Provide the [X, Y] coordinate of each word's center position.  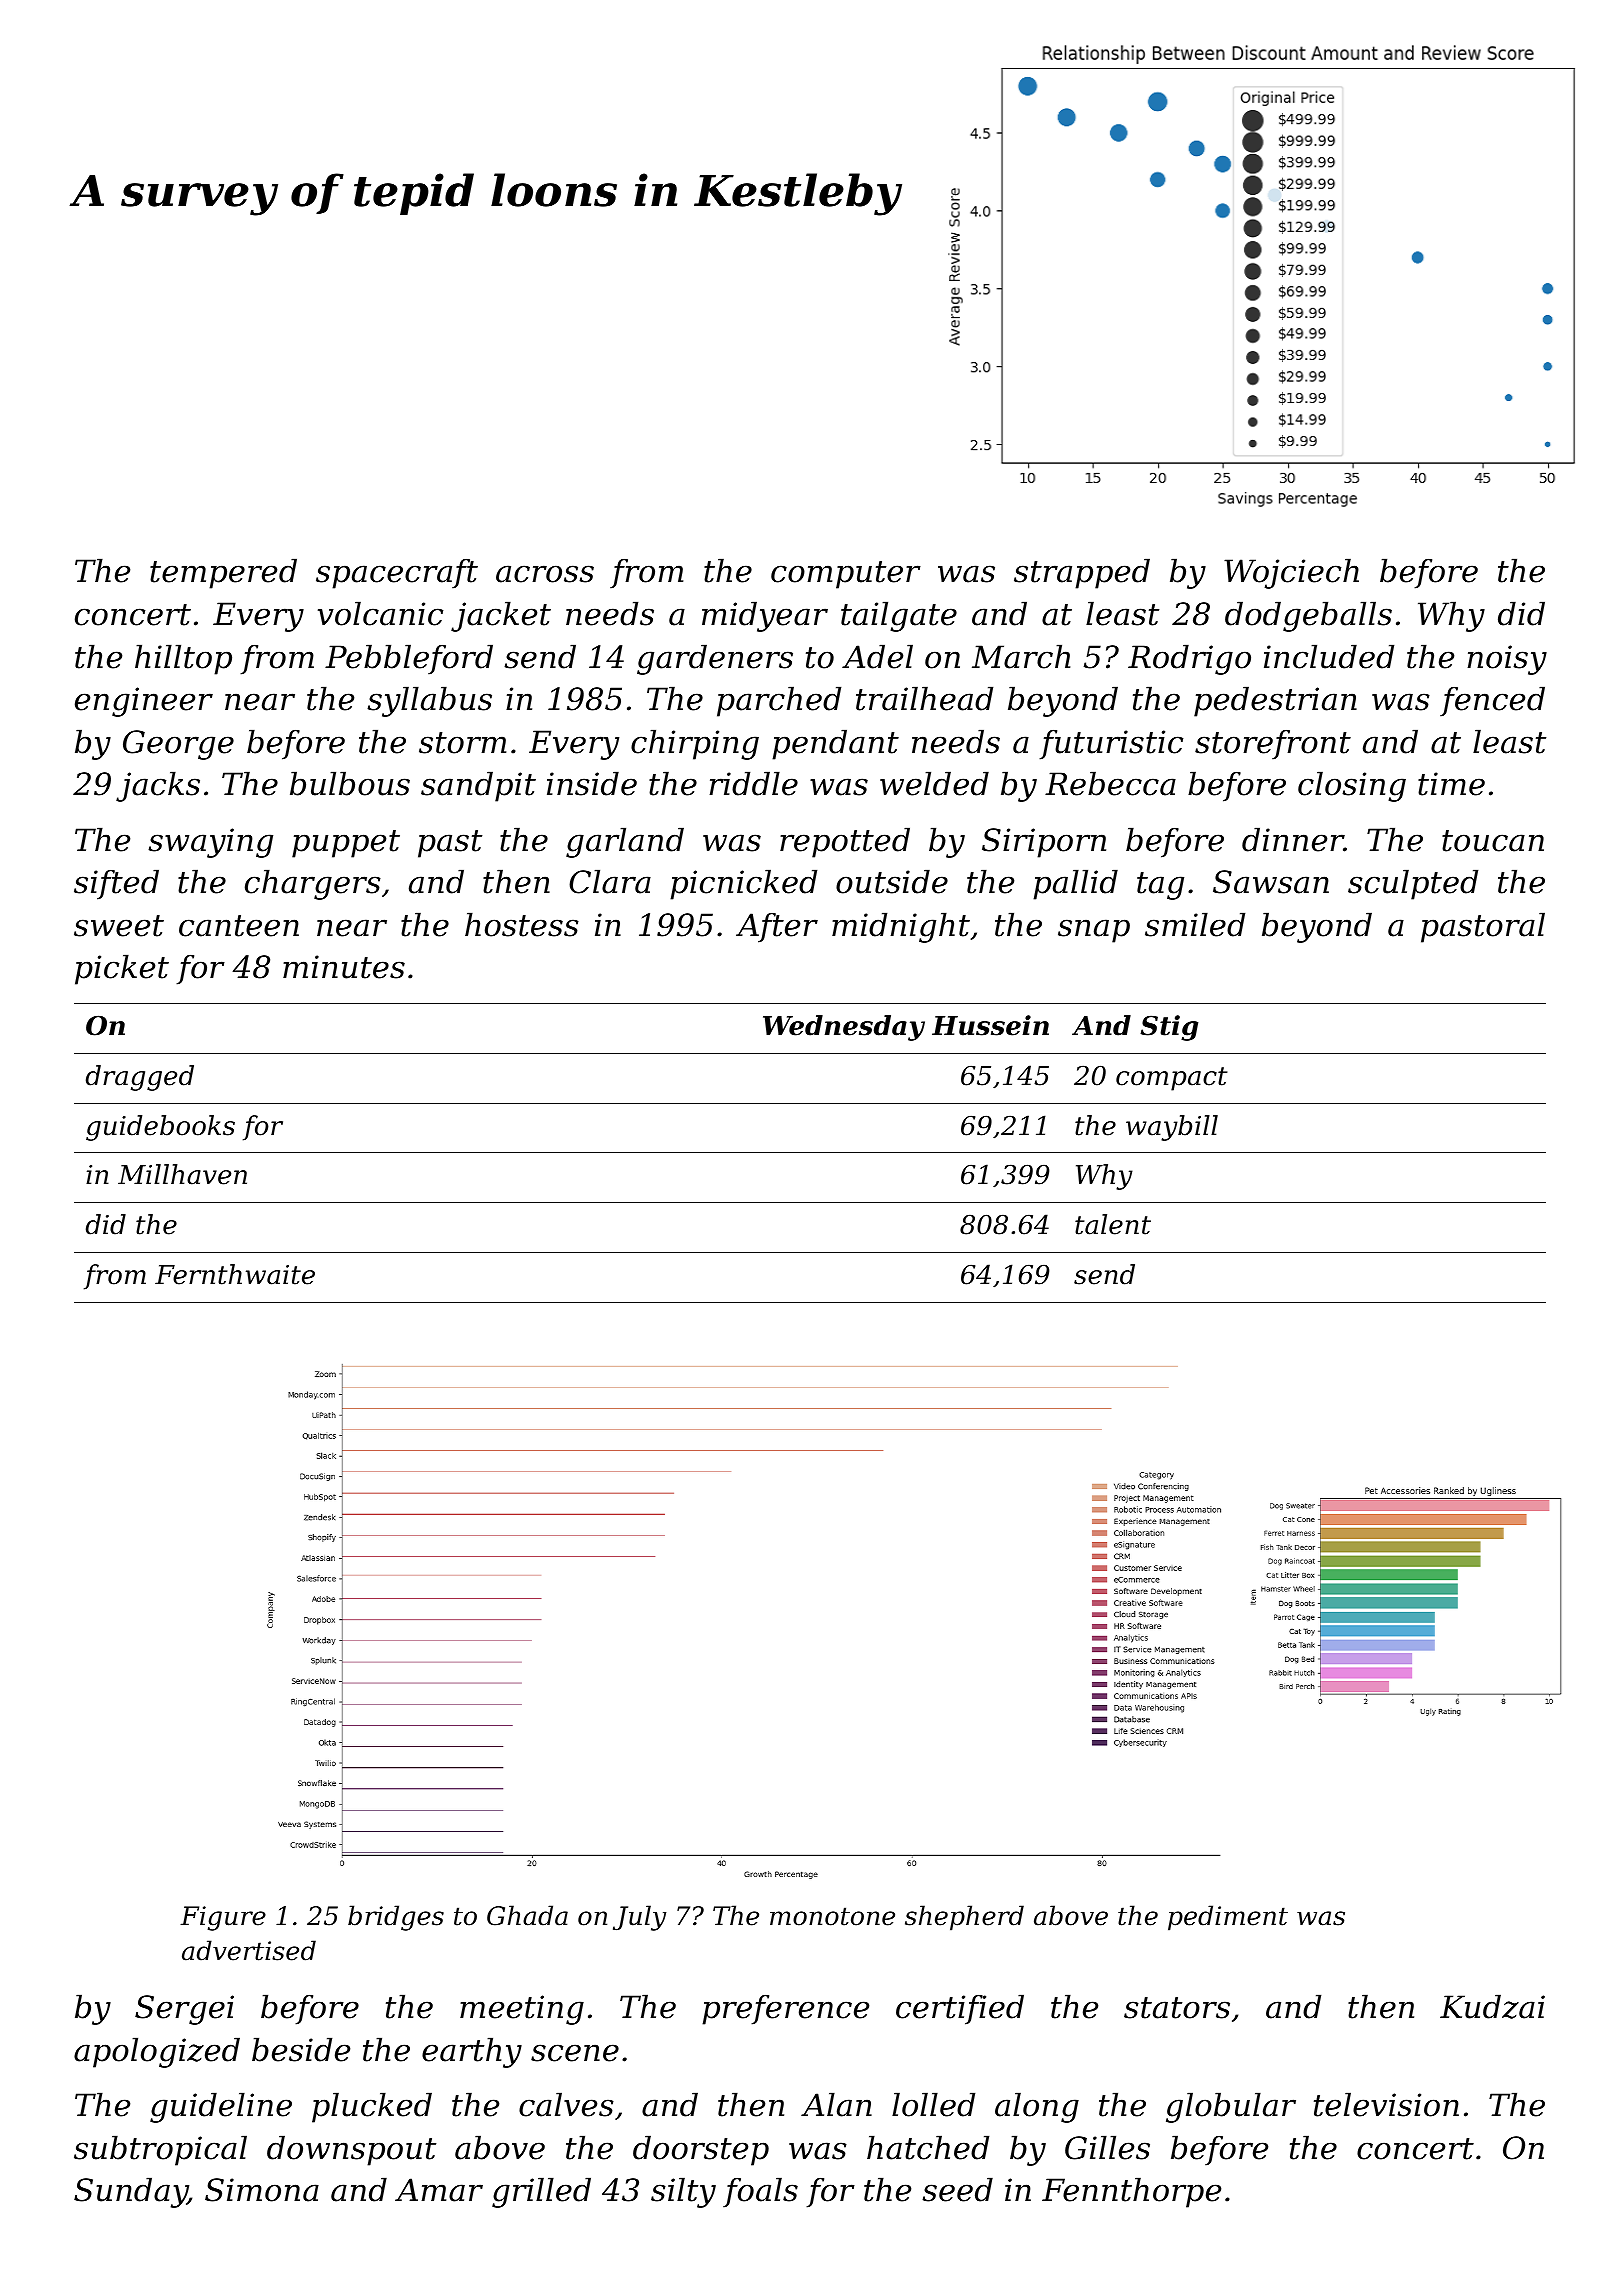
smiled [1195, 924]
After [777, 928]
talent [1113, 1224]
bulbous [350, 783]
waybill [1172, 1128]
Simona [262, 2190]
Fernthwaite [235, 1274]
